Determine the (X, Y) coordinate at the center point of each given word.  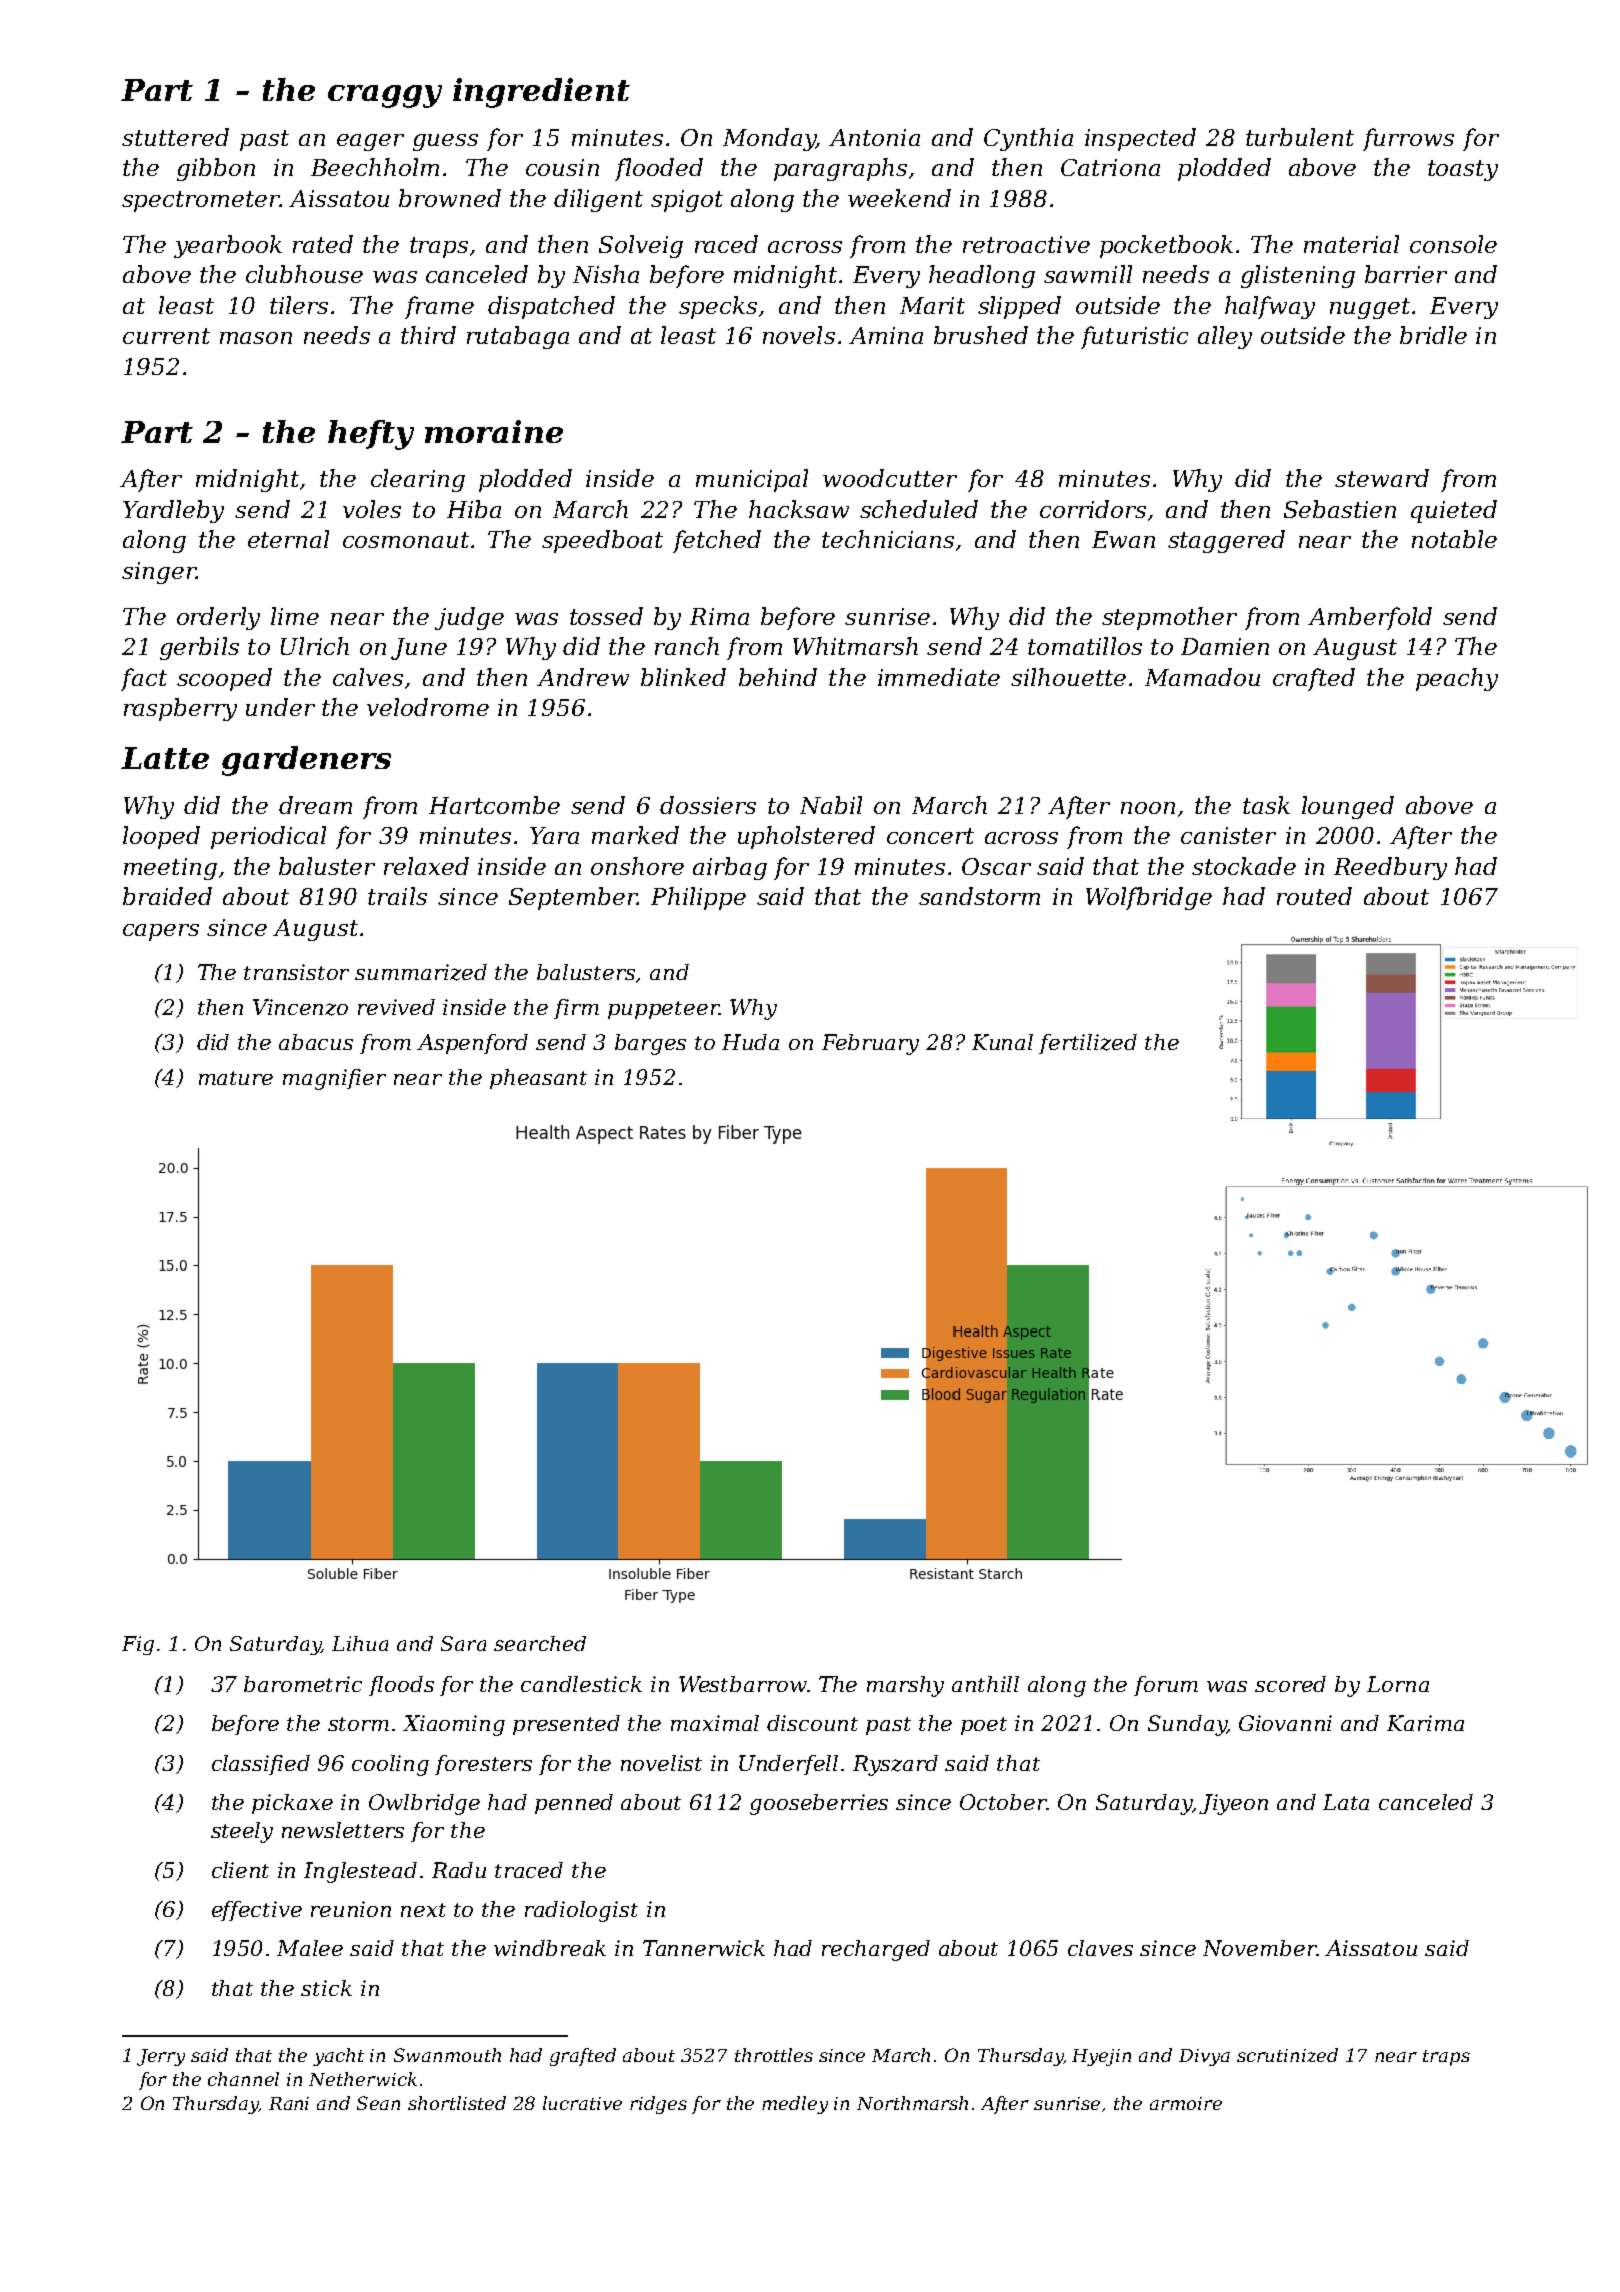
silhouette (1068, 677)
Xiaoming (454, 1725)
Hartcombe (494, 805)
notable (1454, 539)
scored (1290, 1684)
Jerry (161, 2057)
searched (540, 1643)
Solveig (641, 246)
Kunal (1002, 1042)
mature (236, 1078)
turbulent (1300, 137)
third (428, 335)
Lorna (1398, 1684)
